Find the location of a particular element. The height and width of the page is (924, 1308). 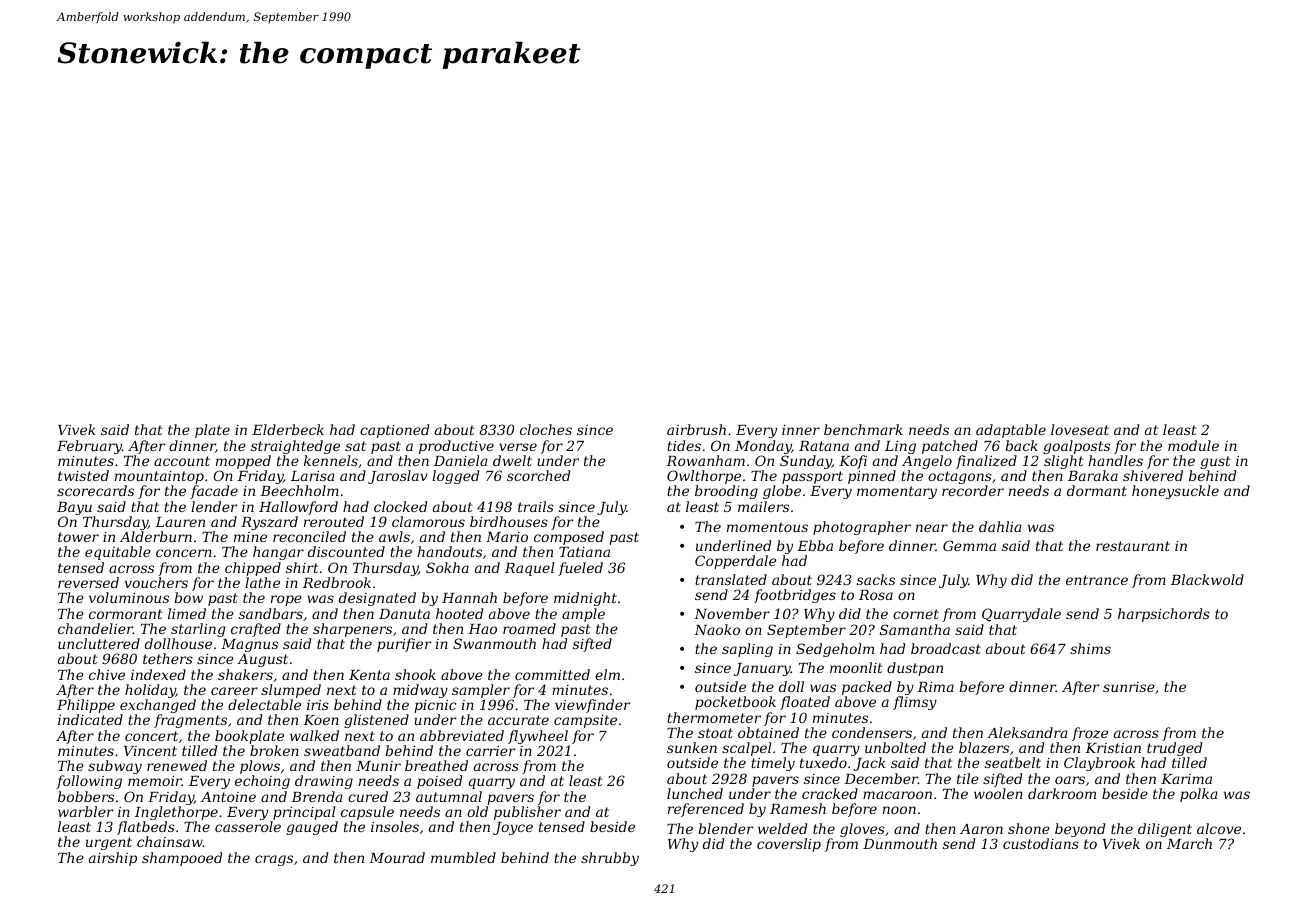

Tatiana is located at coordinates (584, 552).
